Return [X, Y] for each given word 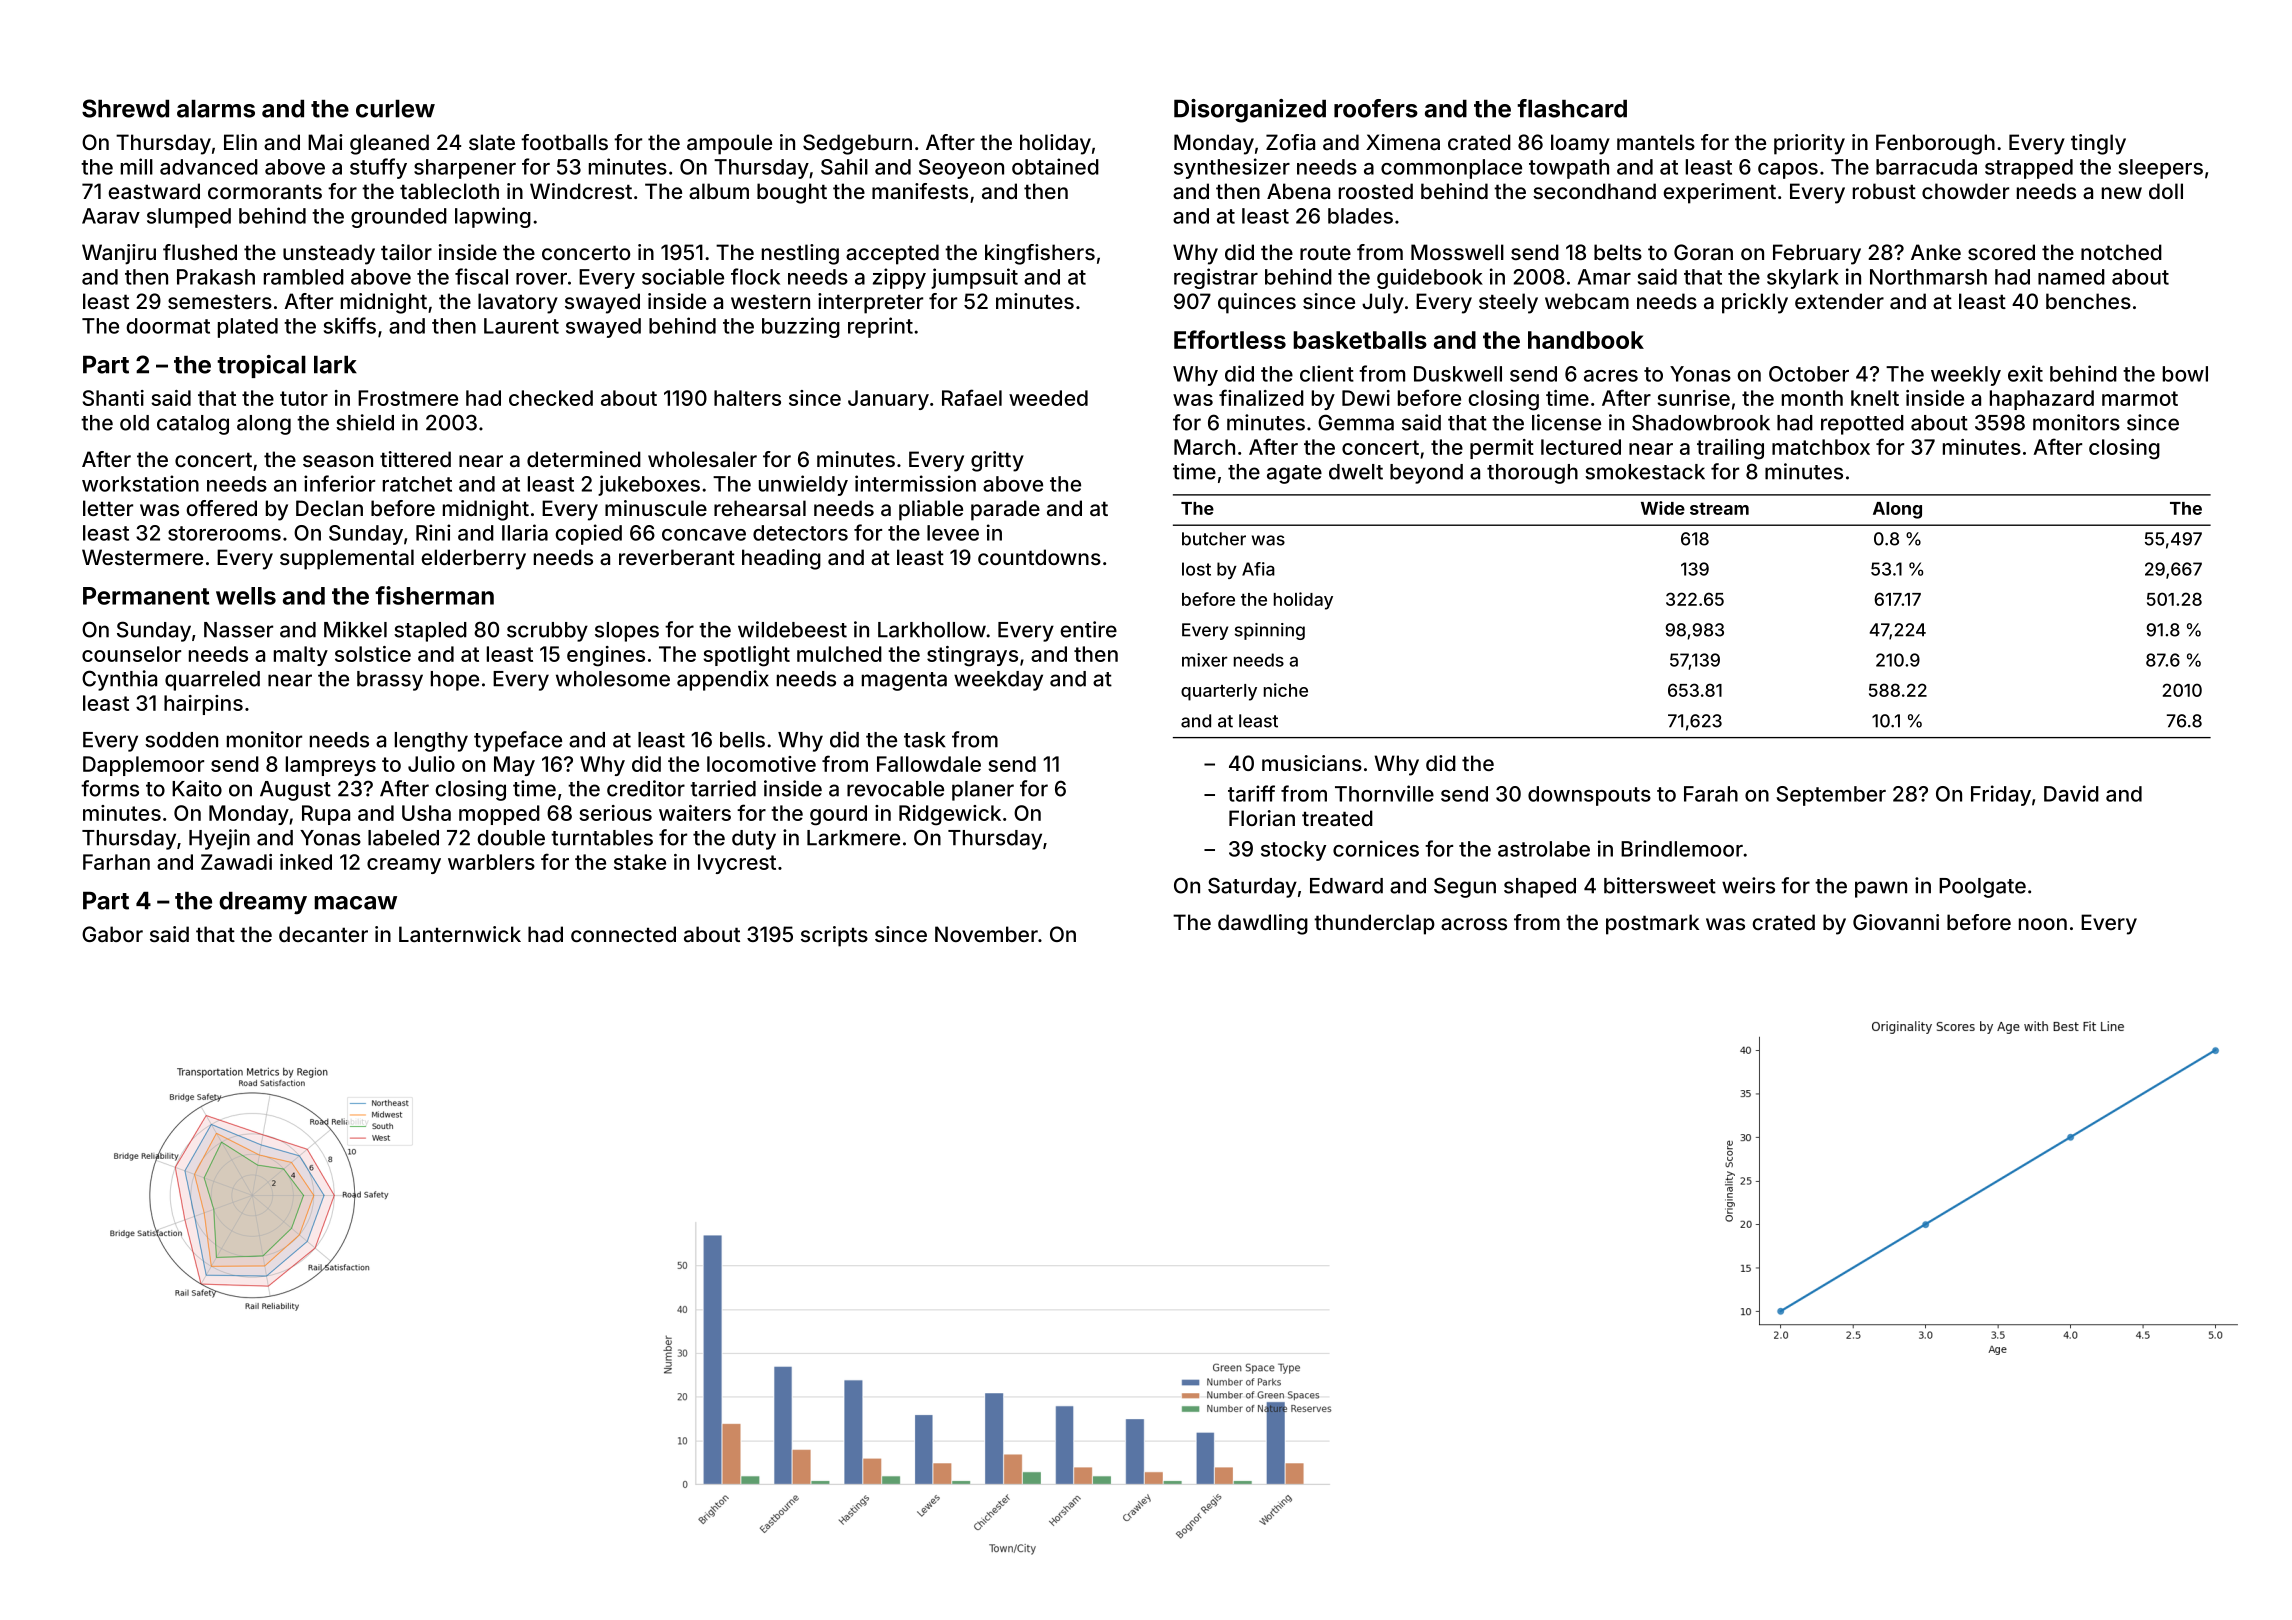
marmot [2140, 398]
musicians [1312, 763]
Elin [240, 142]
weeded [1048, 398]
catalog [193, 425]
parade [1005, 510]
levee [953, 533]
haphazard [2042, 400]
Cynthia [119, 680]
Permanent [146, 596]
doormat [168, 326]
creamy [404, 866]
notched [2121, 252]
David [2071, 793]
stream [1719, 509]
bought [792, 193]
